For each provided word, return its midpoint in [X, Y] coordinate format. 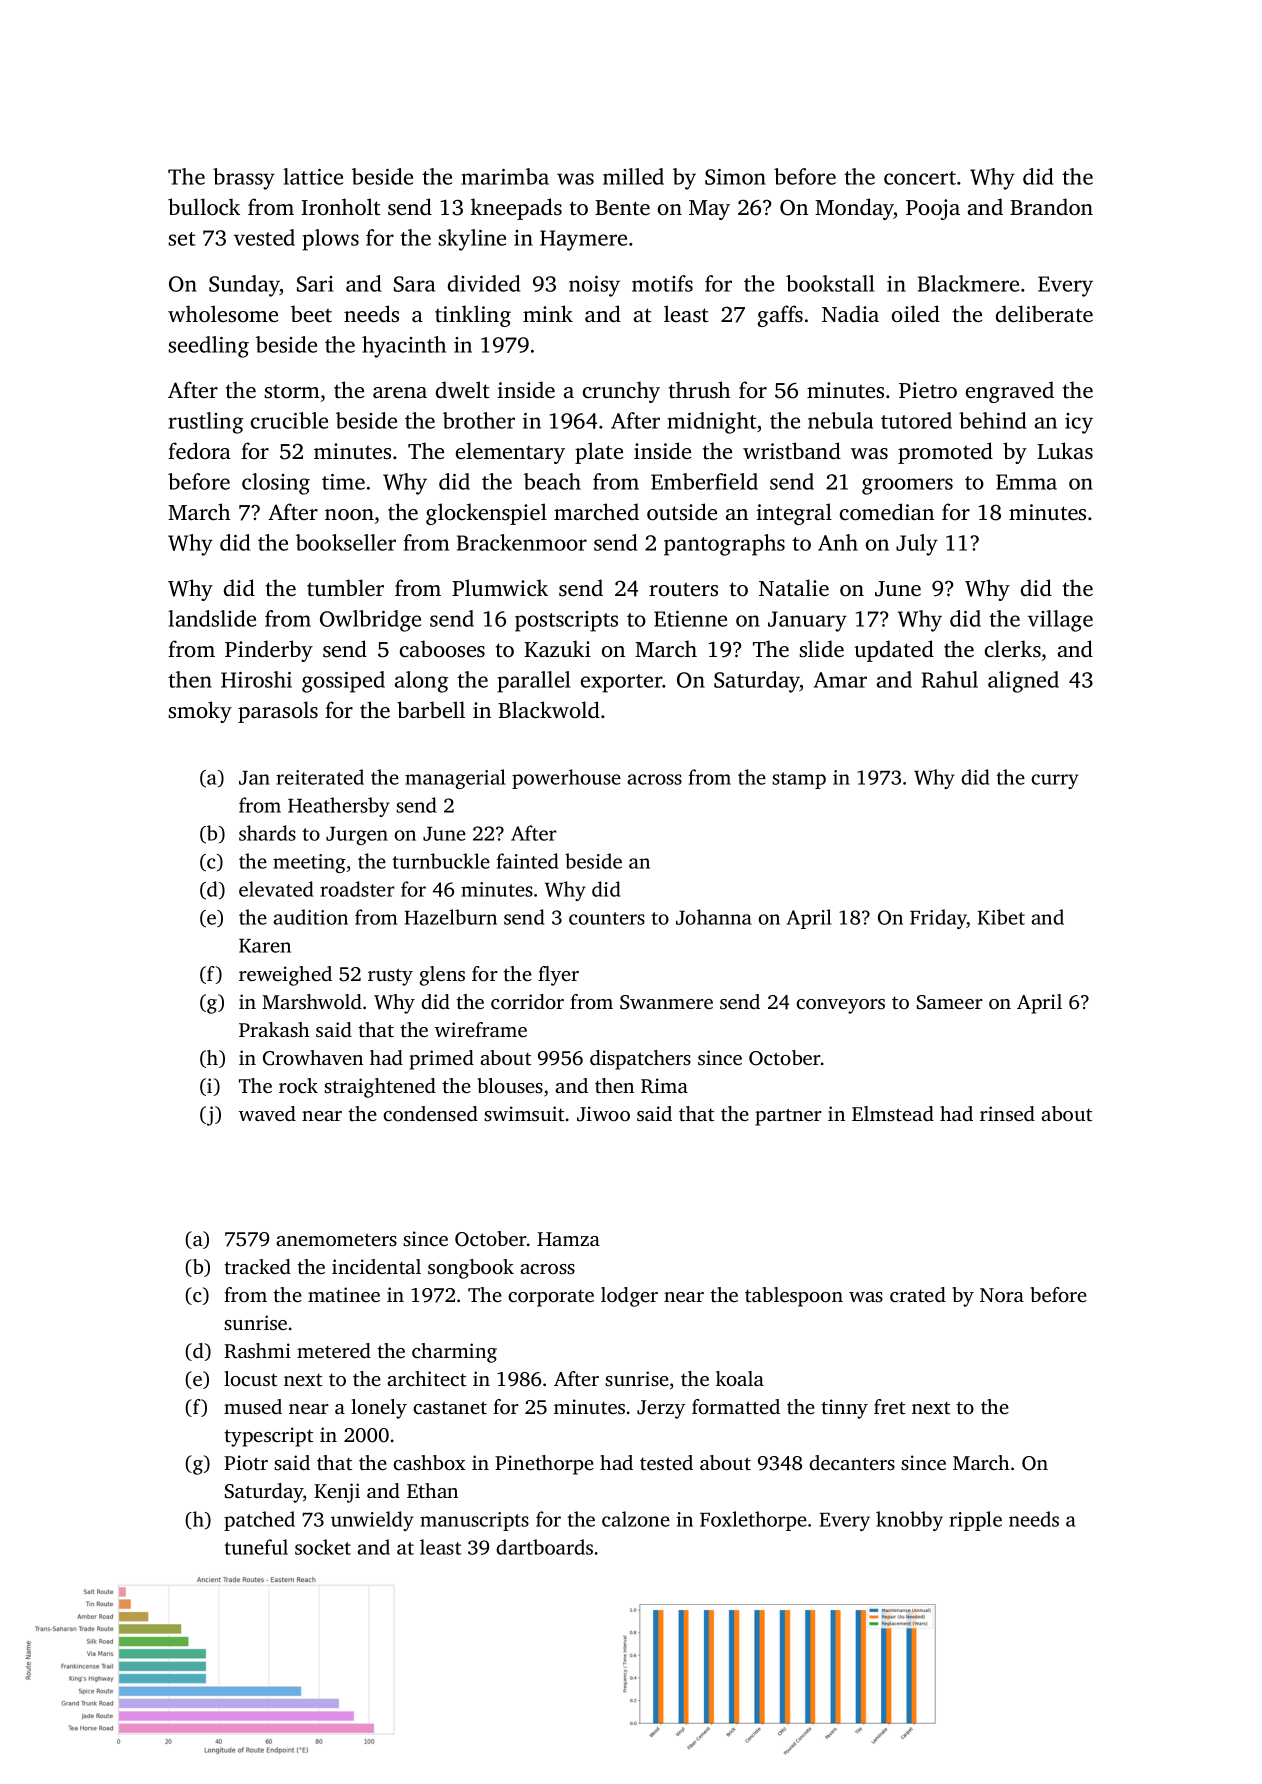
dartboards [544, 1547]
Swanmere [666, 1002]
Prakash [274, 1029]
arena [400, 392]
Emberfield [704, 481]
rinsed [1007, 1113]
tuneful [256, 1547]
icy [1079, 423]
